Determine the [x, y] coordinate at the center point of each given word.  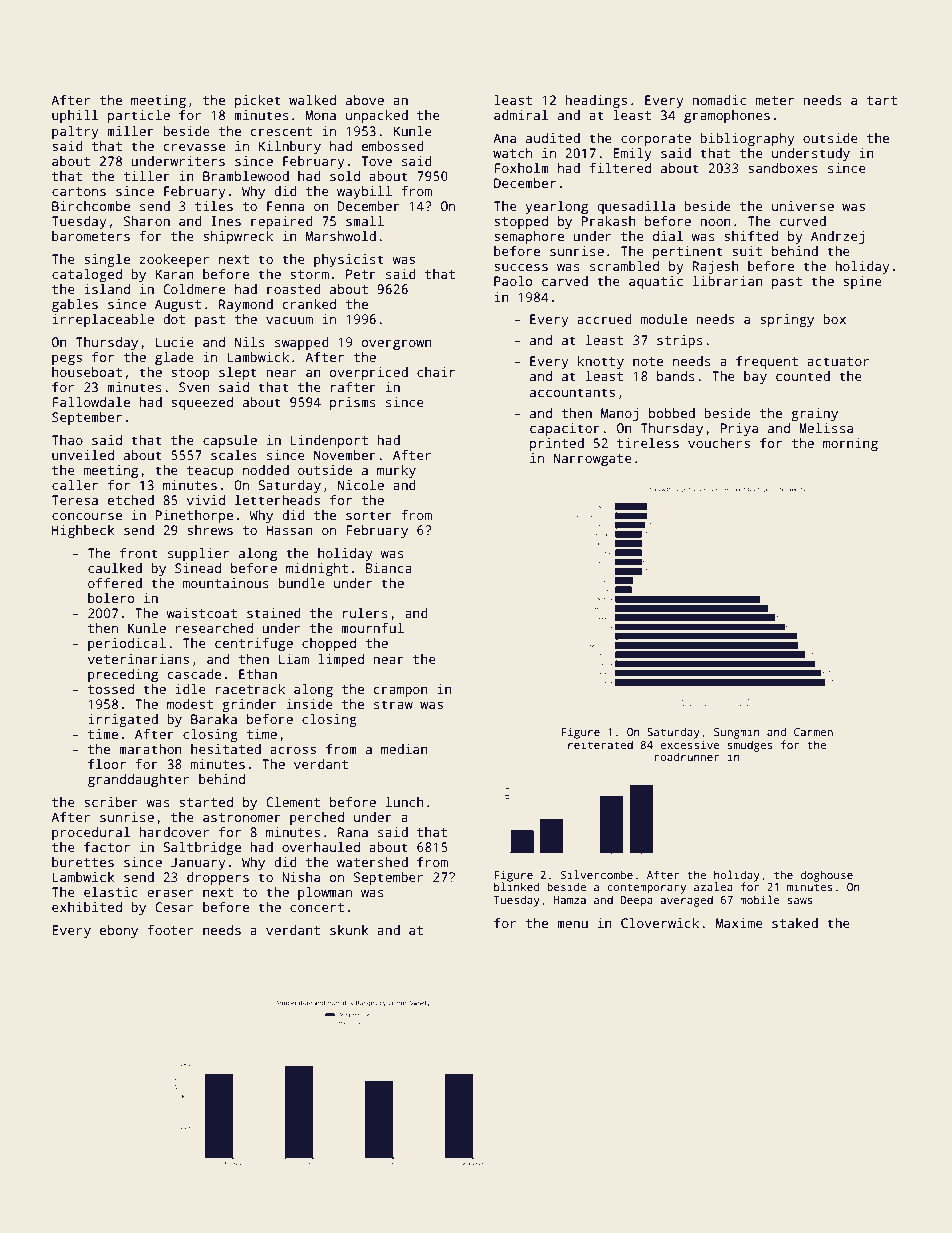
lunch [405, 802]
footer [170, 930]
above [365, 100]
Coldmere [194, 289]
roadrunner [686, 756]
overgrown [396, 345]
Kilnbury [290, 147]
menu [572, 924]
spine [862, 282]
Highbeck [83, 531]
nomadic [719, 100]
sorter [369, 515]
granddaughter [138, 780]
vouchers [719, 443]
